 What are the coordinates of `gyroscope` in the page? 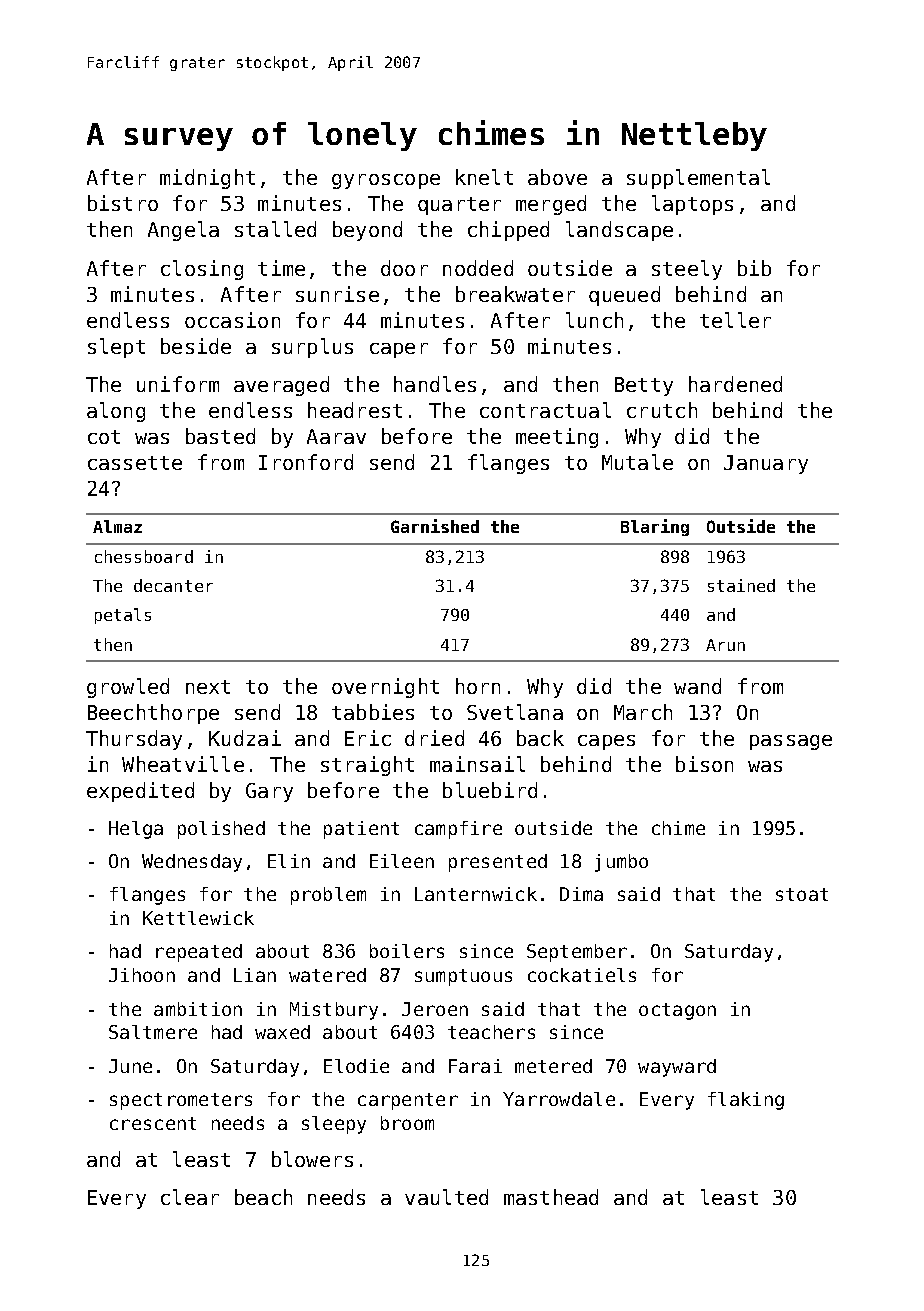 It's located at (386, 181).
